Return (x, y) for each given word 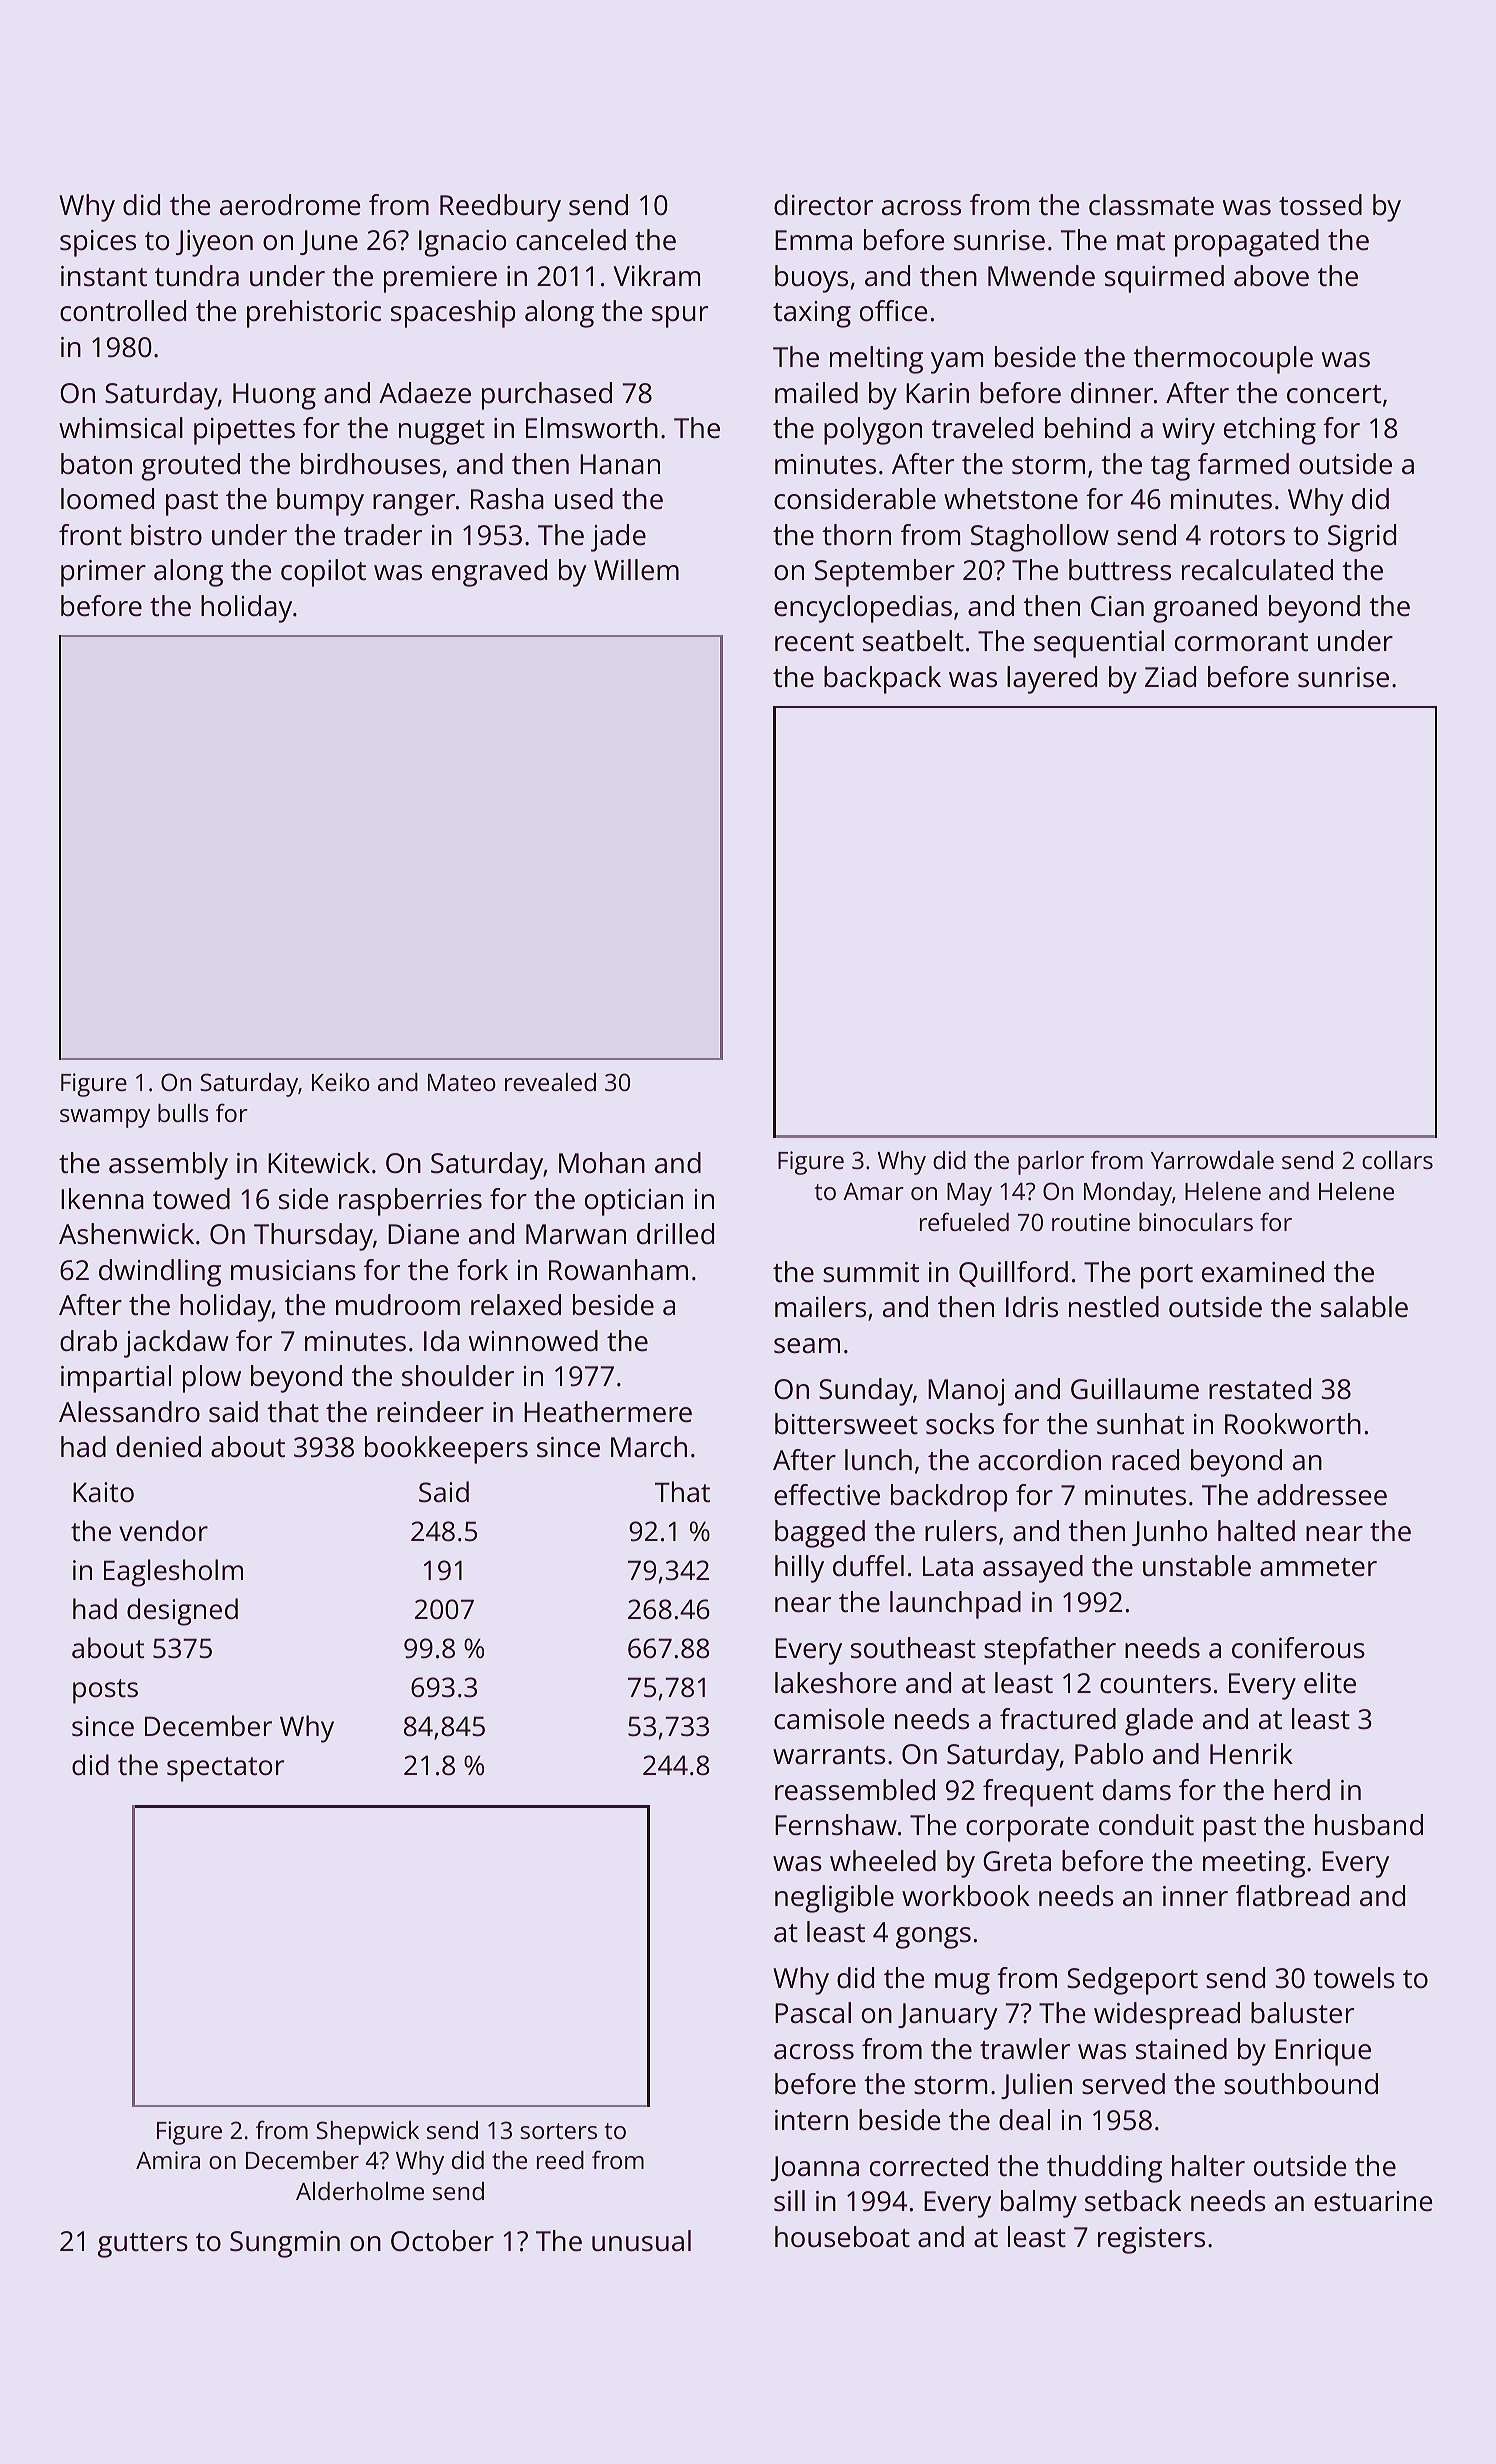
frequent (1038, 1793)
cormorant (1241, 642)
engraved (489, 573)
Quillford (1013, 1274)
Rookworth (1293, 1424)
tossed (1320, 205)
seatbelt (913, 641)
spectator (225, 1769)
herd (1302, 1790)
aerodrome (290, 205)
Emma (813, 240)
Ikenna (102, 1199)
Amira (168, 2160)
